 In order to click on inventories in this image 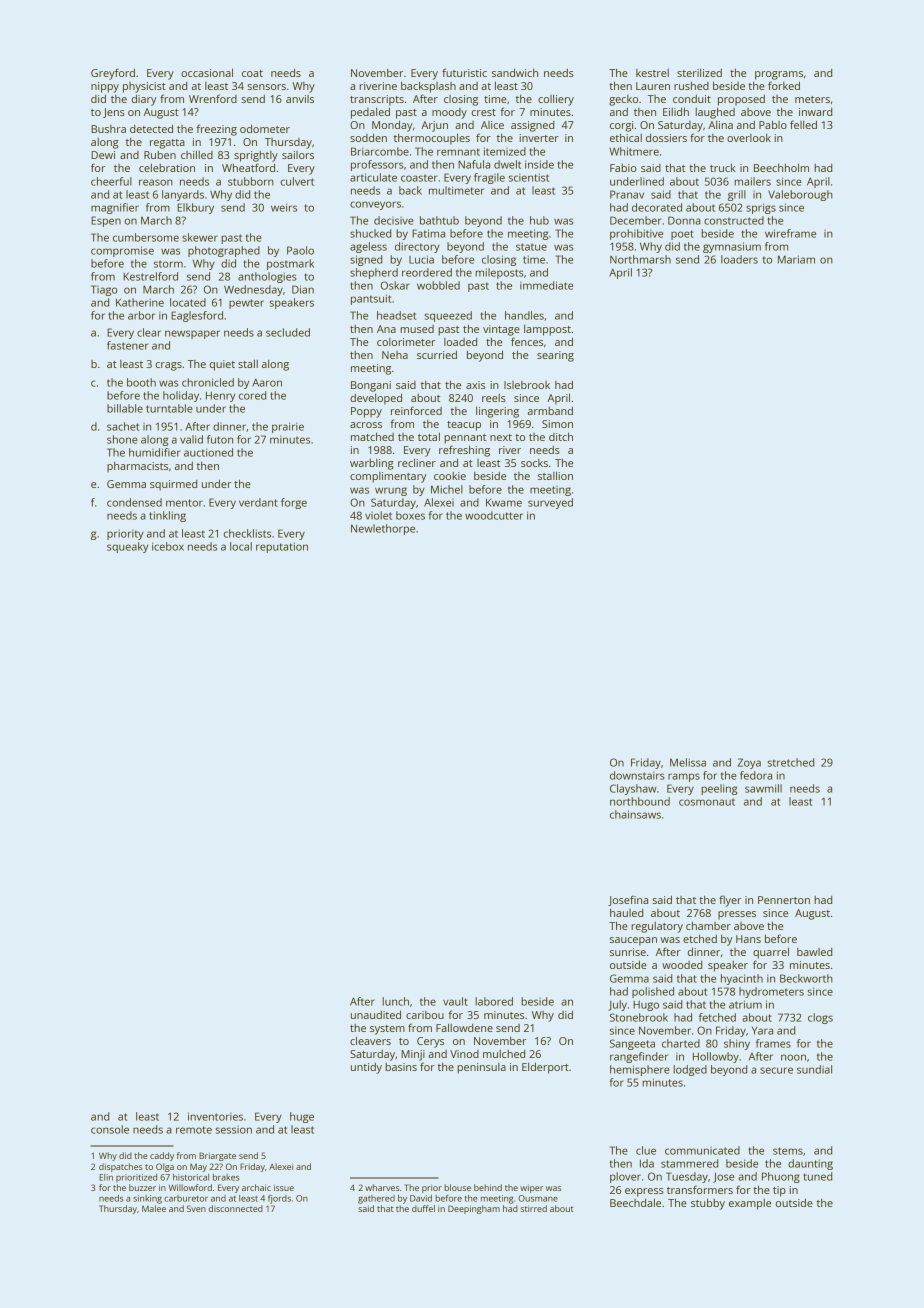, I will do `click(215, 1116)`.
